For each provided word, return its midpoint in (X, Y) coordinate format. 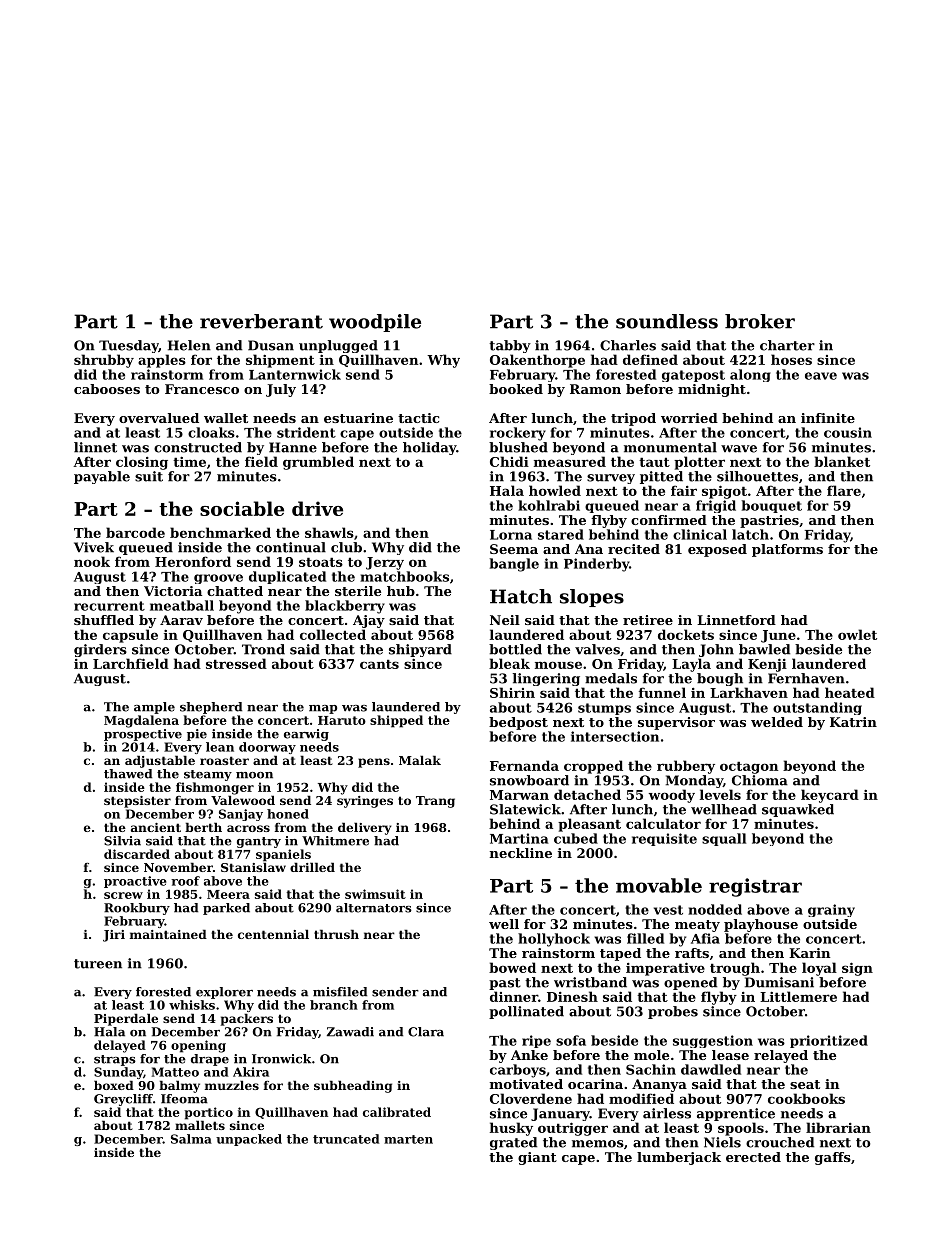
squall (724, 839)
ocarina (595, 1084)
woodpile (375, 323)
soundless (667, 321)
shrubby (104, 361)
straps (115, 1060)
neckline (521, 853)
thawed (128, 774)
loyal (819, 969)
